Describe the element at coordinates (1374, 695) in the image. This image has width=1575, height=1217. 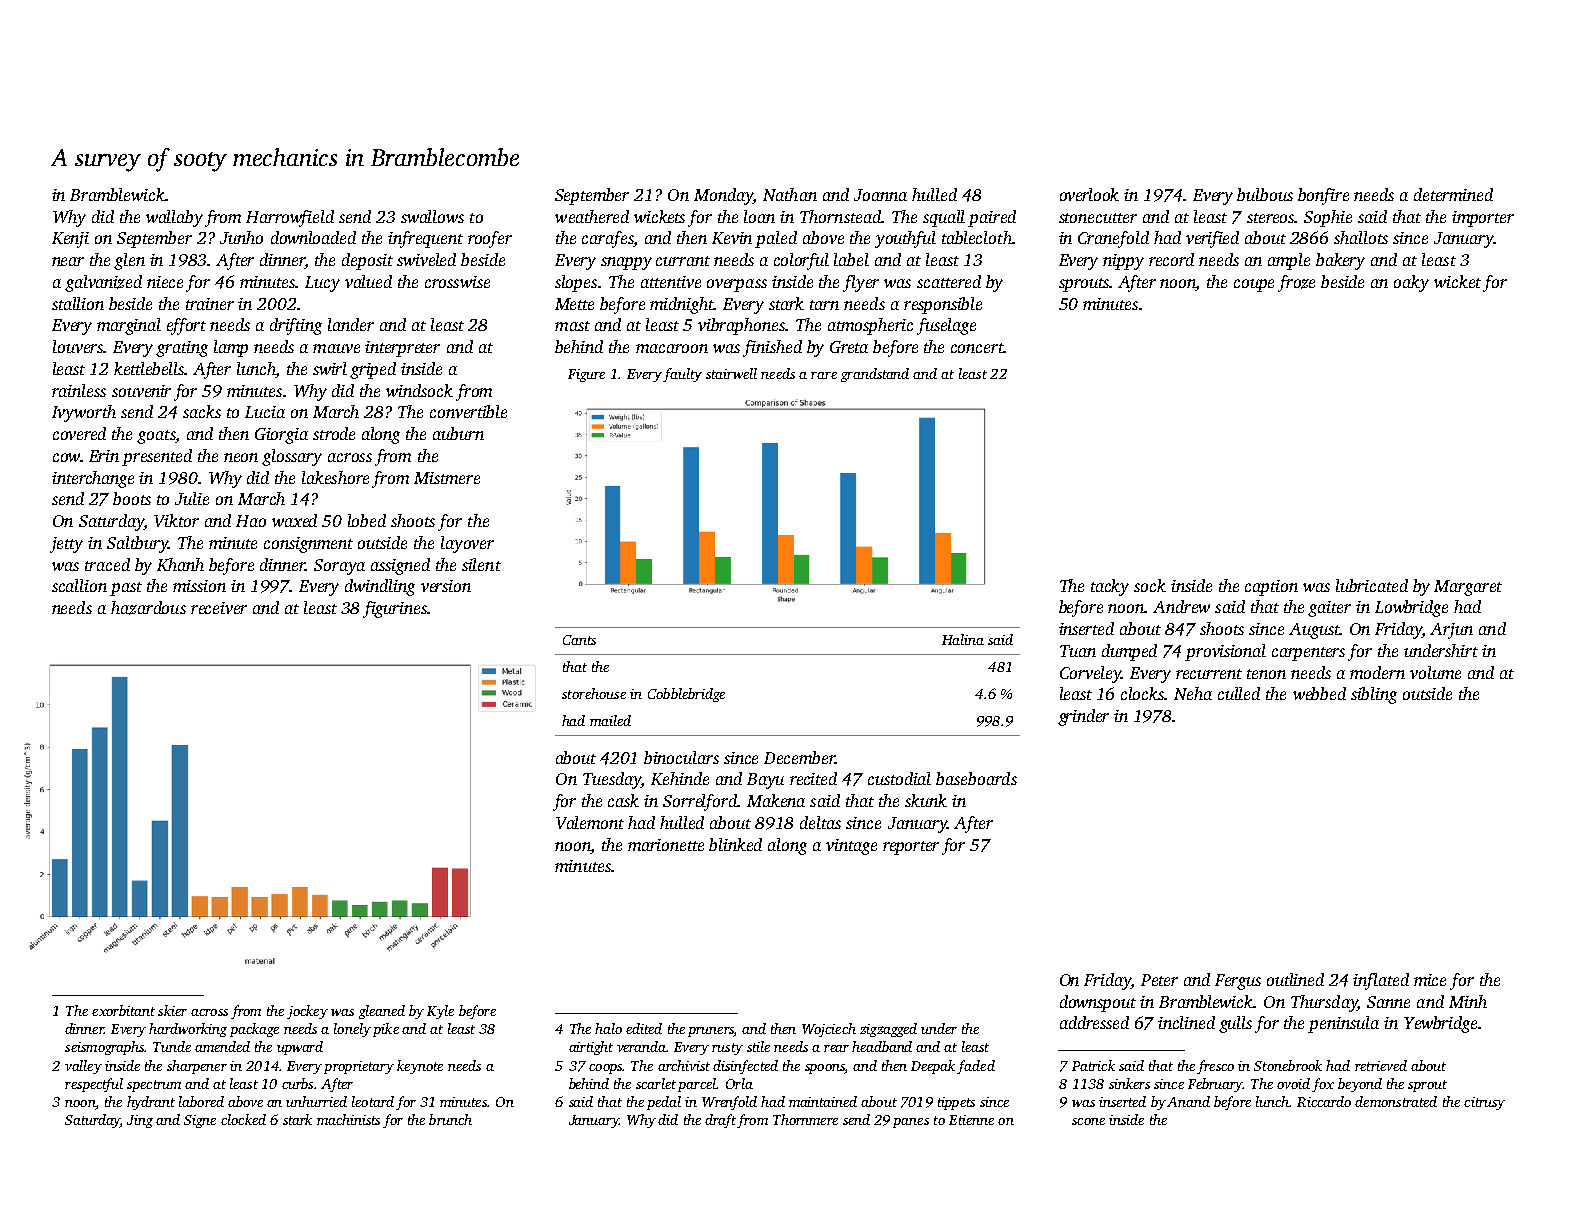
I see `sibling` at that location.
